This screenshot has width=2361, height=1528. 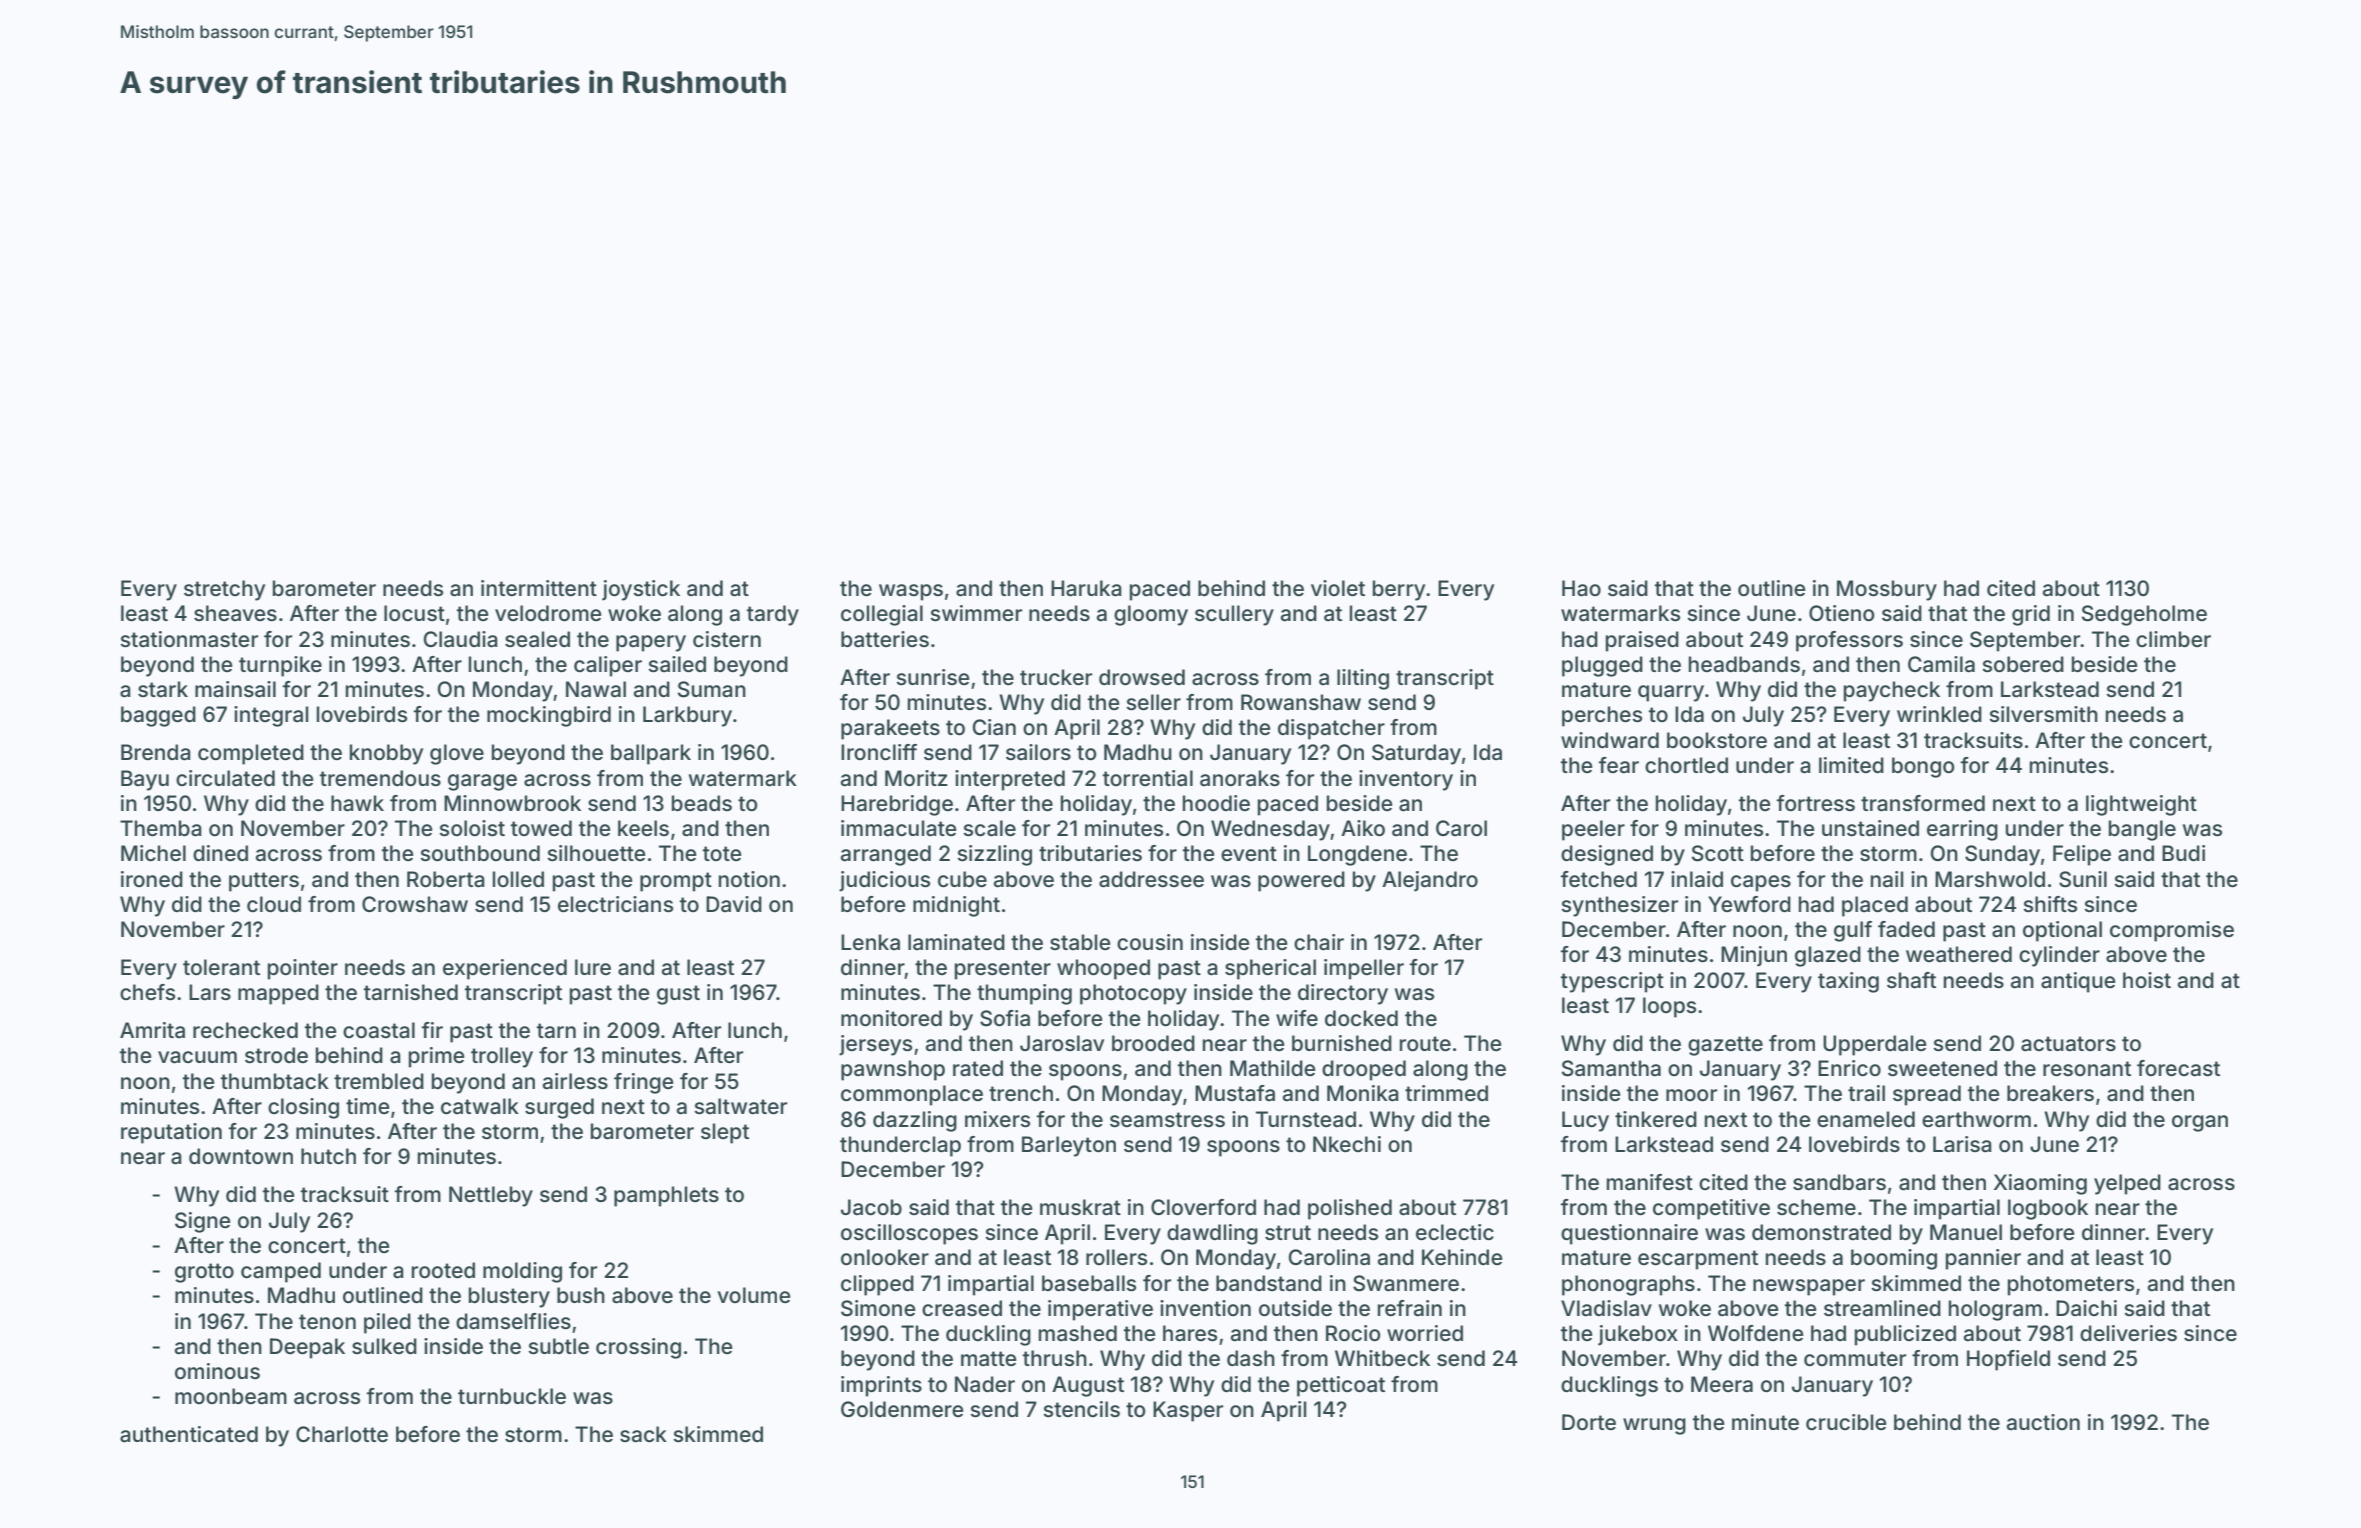 I want to click on placed, so click(x=1875, y=906).
